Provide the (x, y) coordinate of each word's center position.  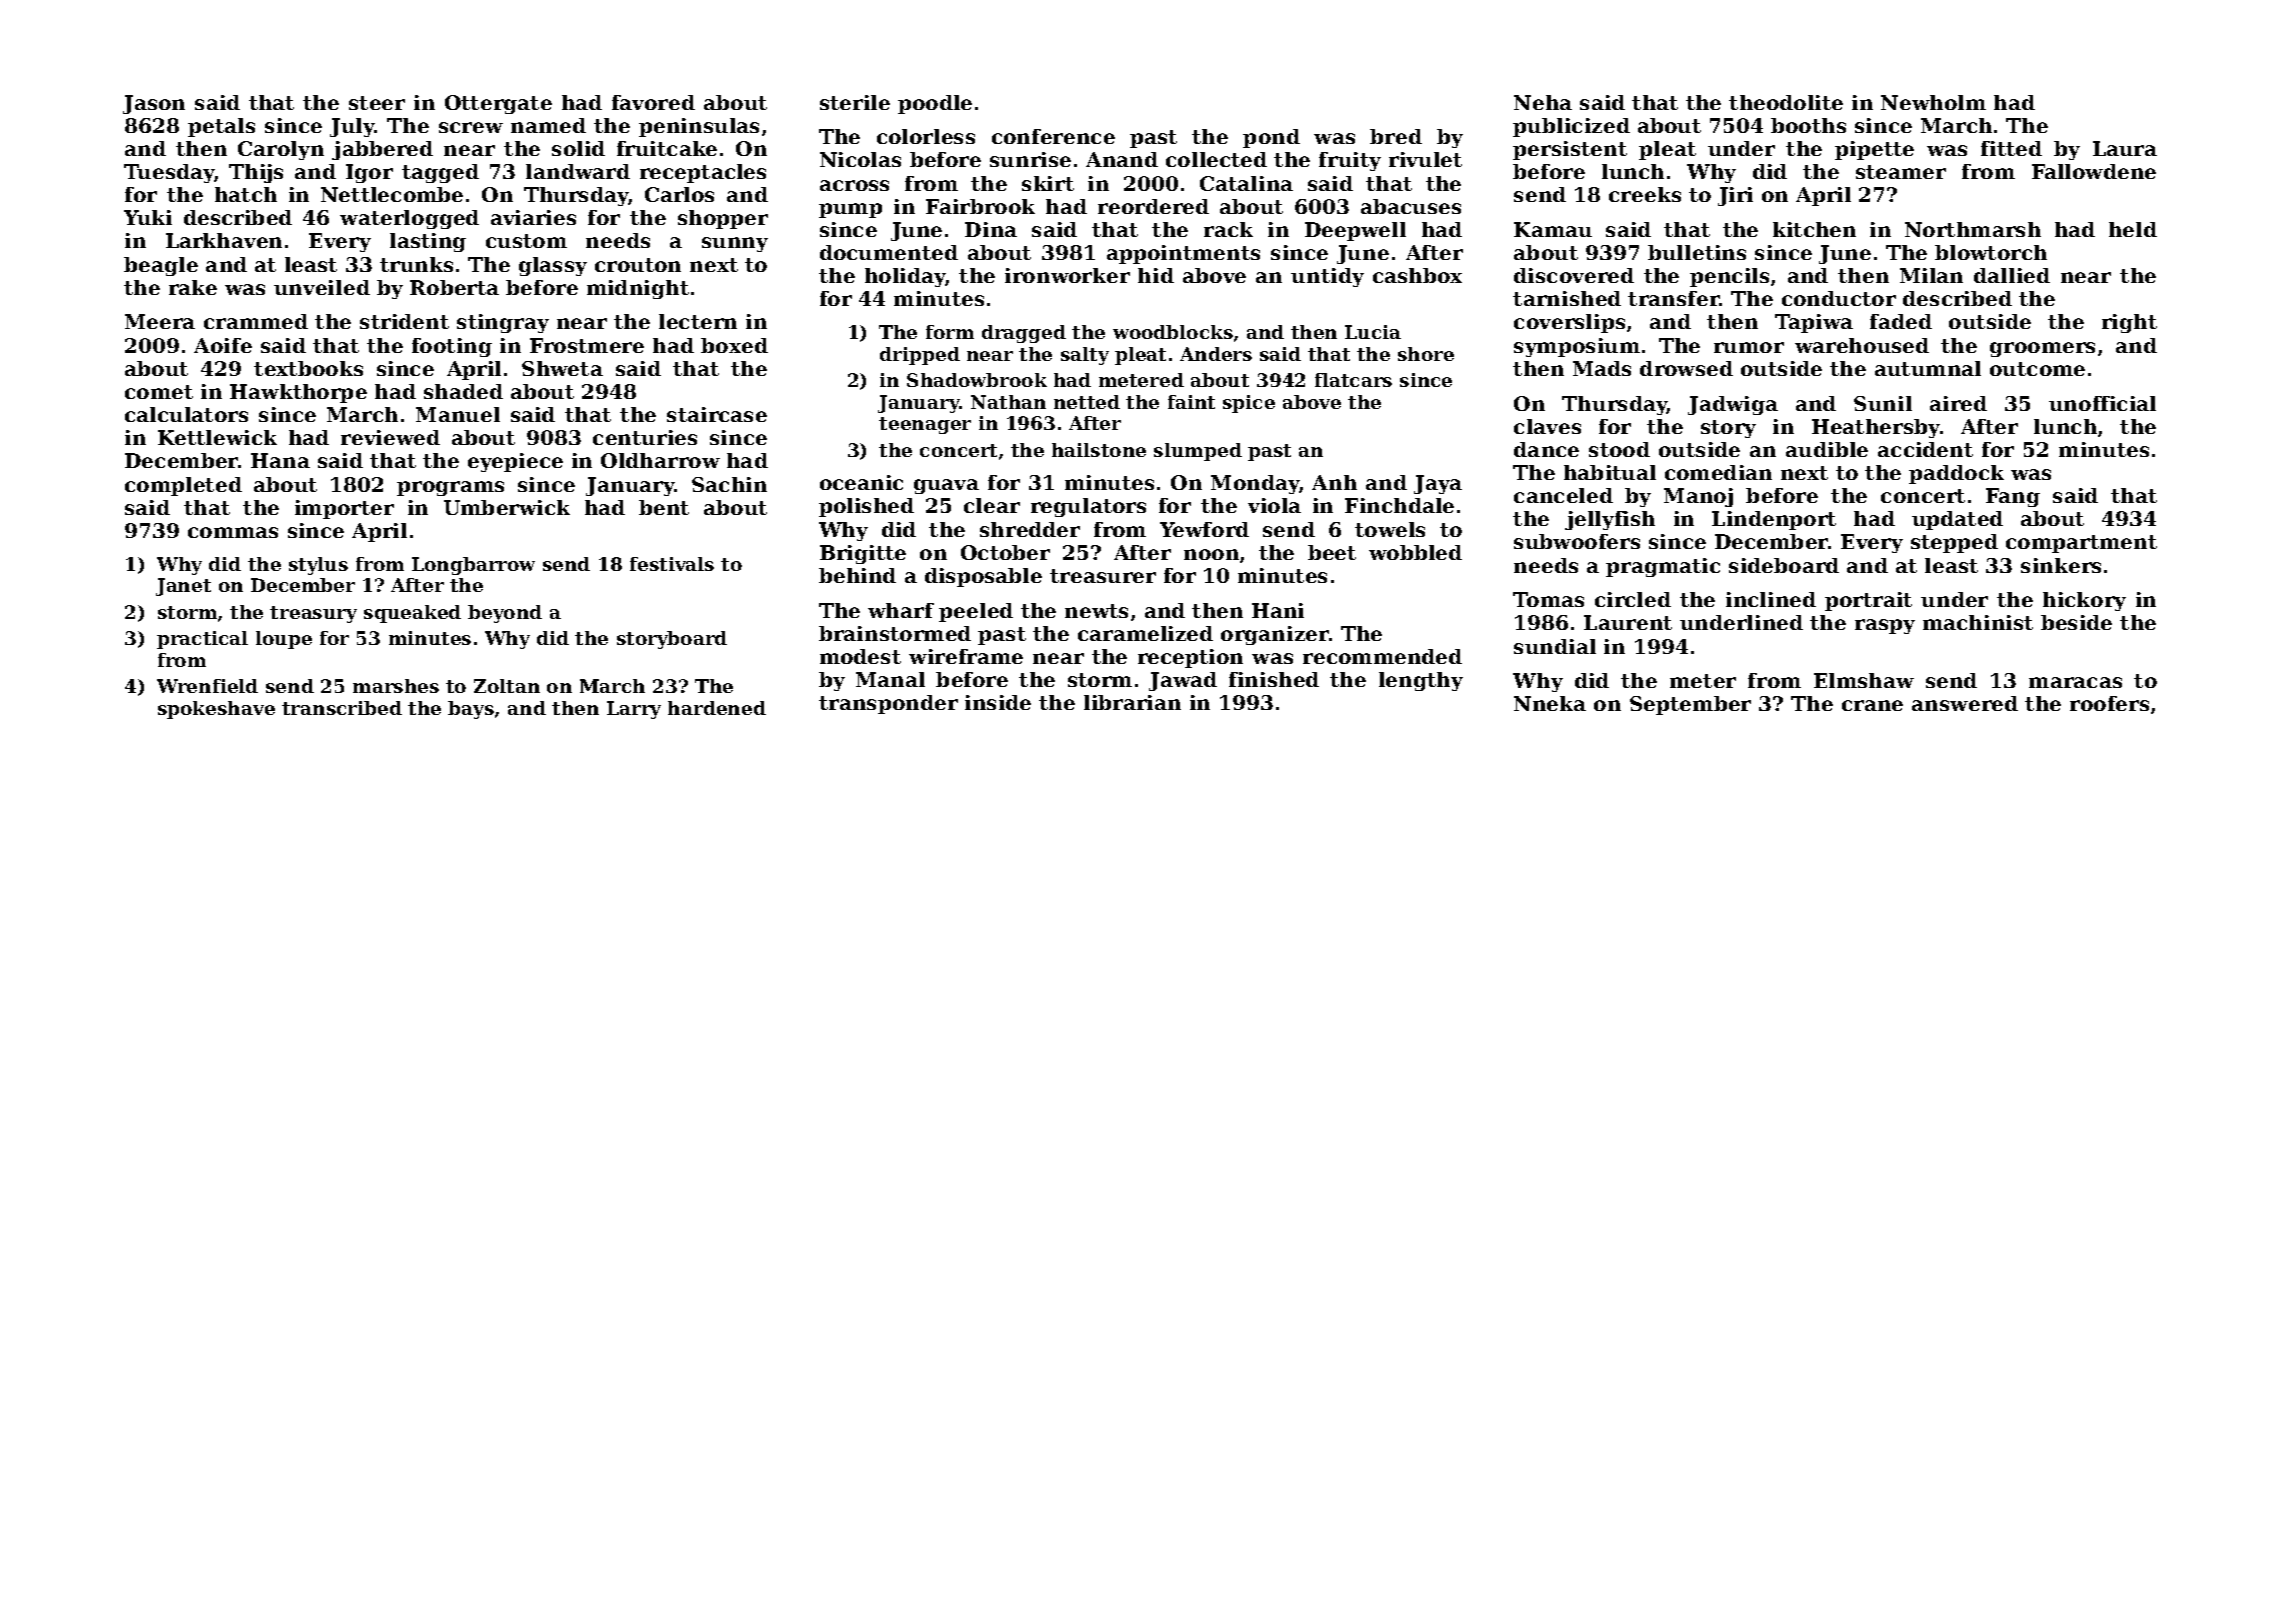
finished (1274, 679)
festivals (672, 564)
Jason (154, 104)
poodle (935, 104)
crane (1872, 705)
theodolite (1786, 102)
